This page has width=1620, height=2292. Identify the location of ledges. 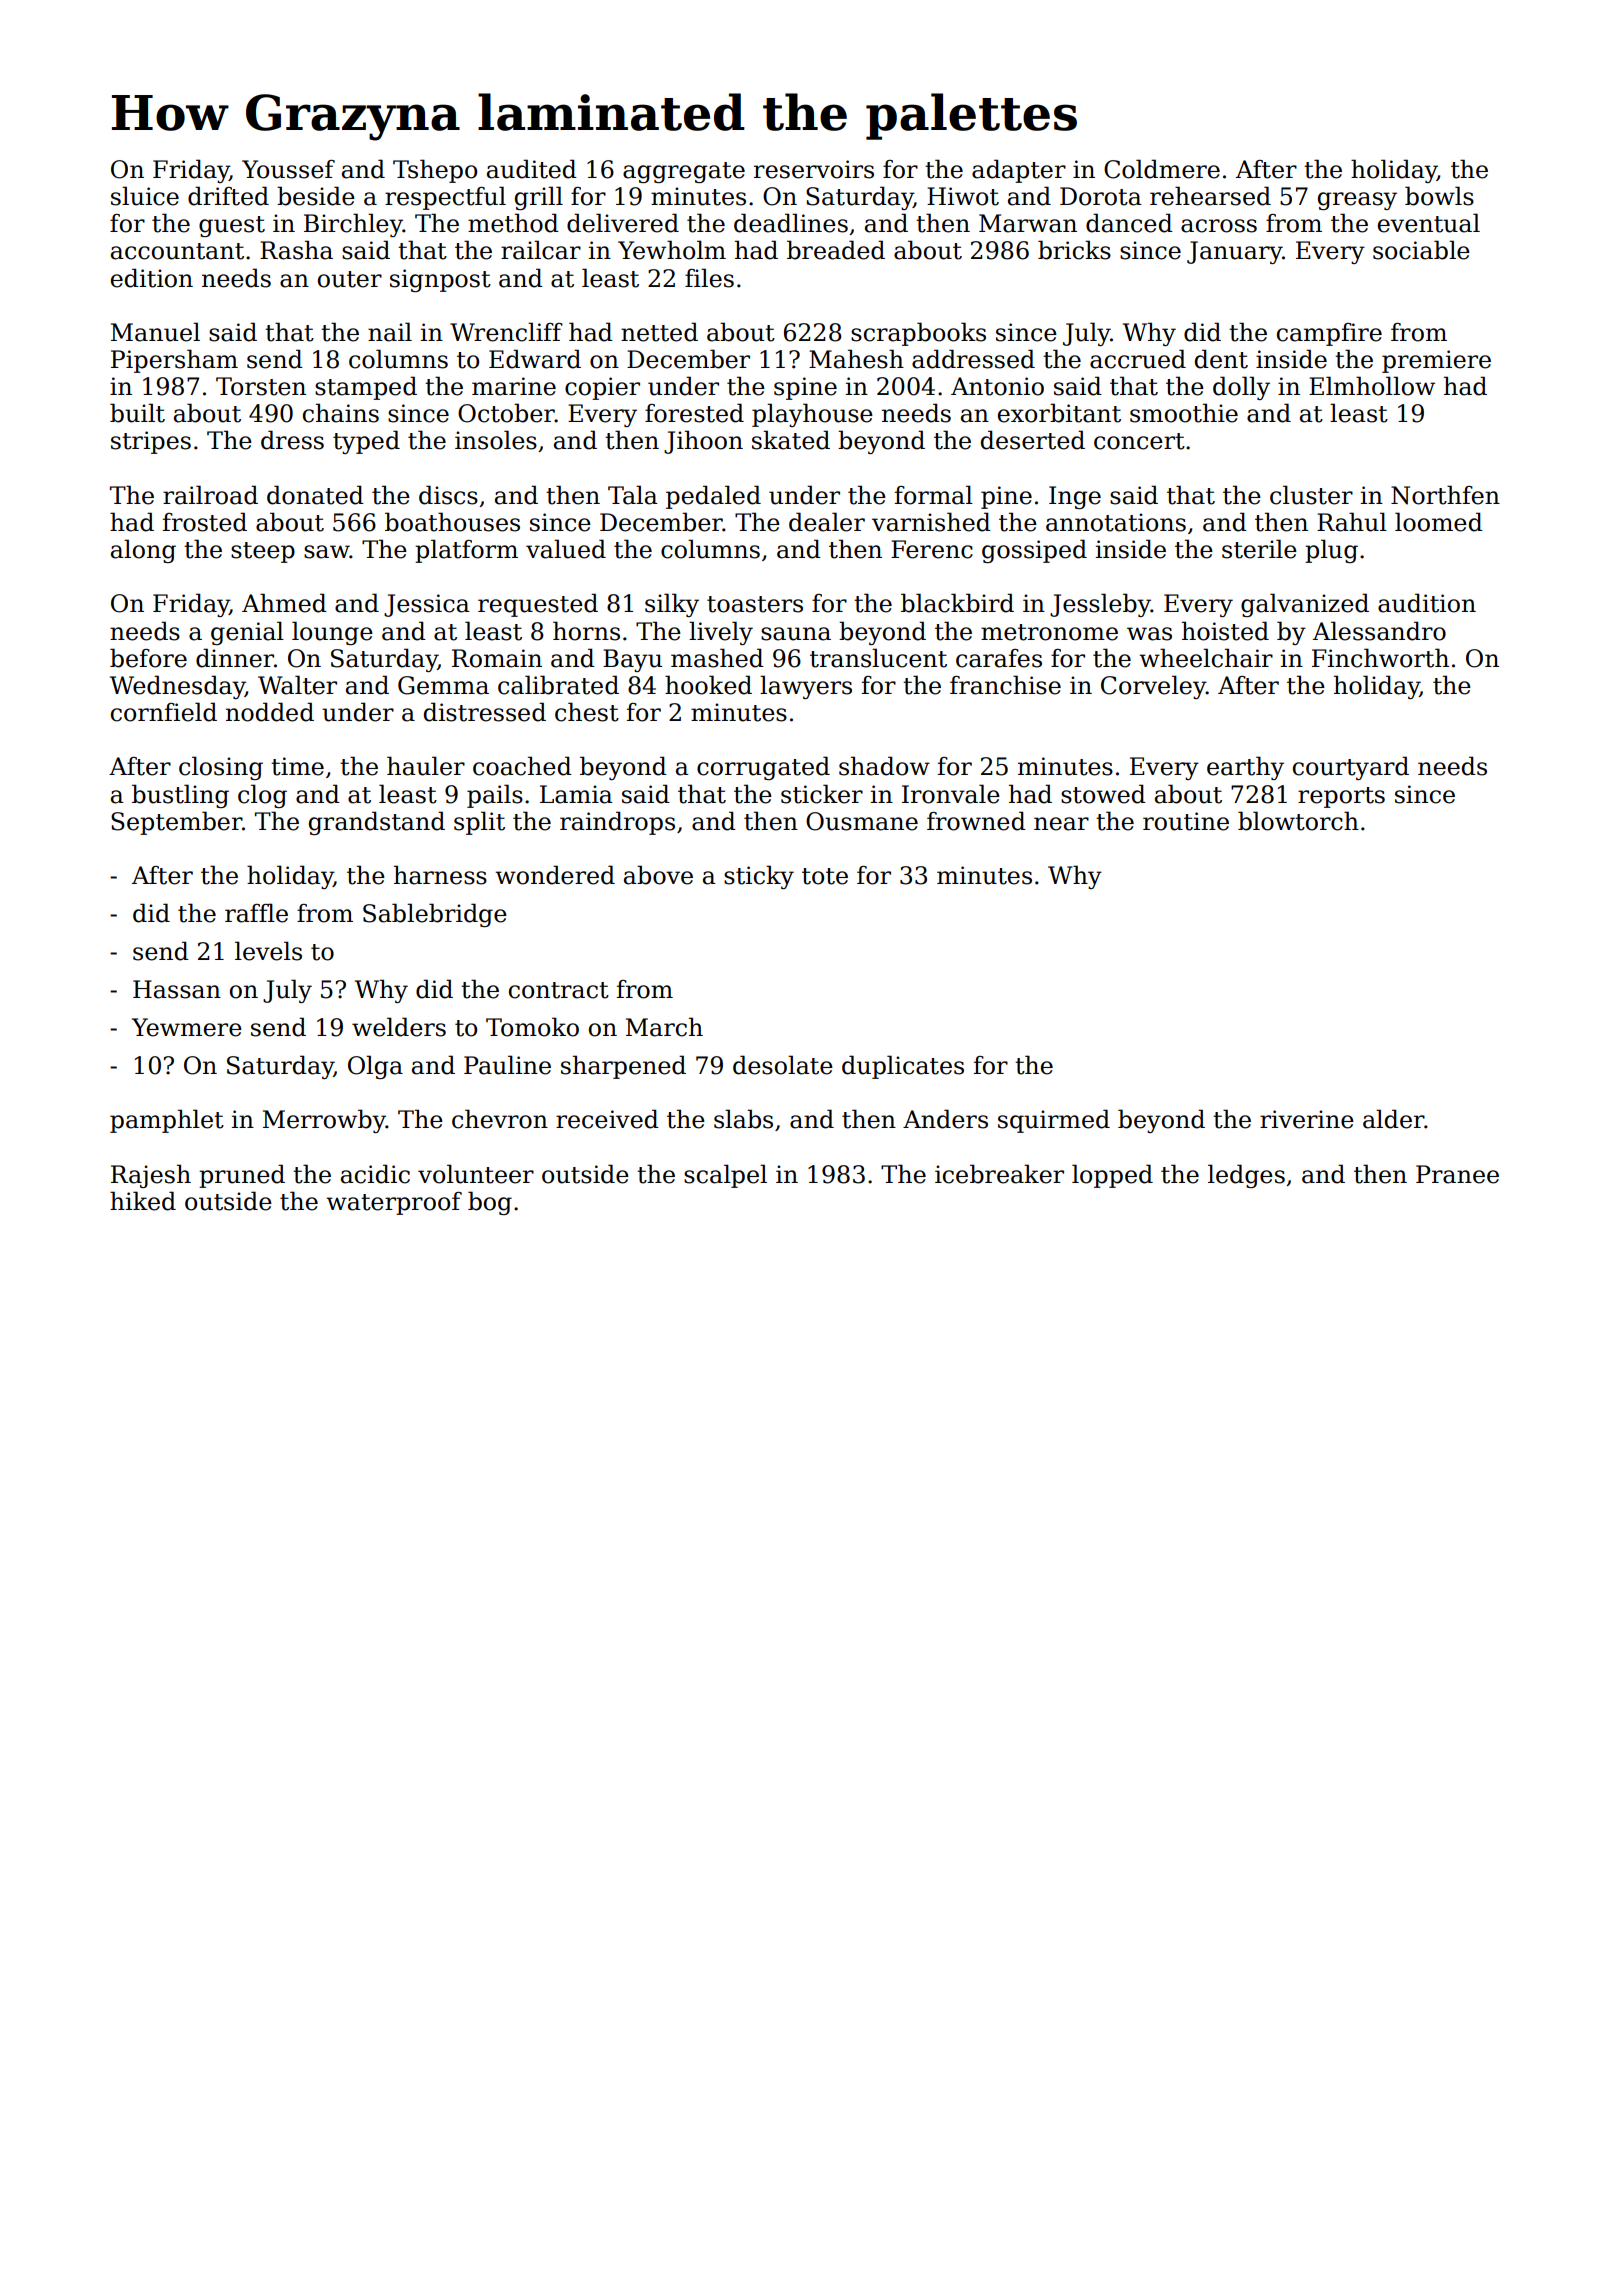
(1246, 1176).
